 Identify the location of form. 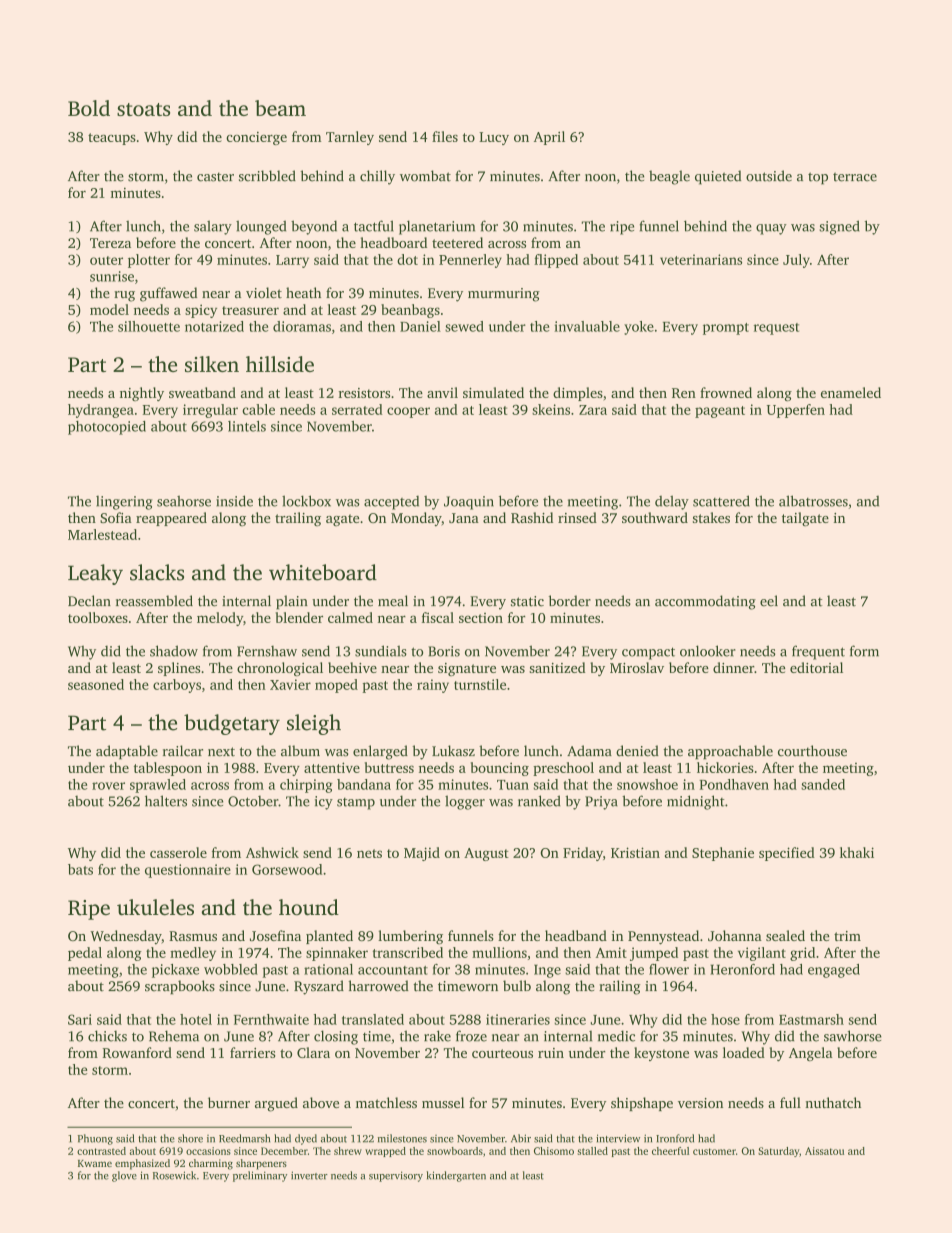
(864, 651).
